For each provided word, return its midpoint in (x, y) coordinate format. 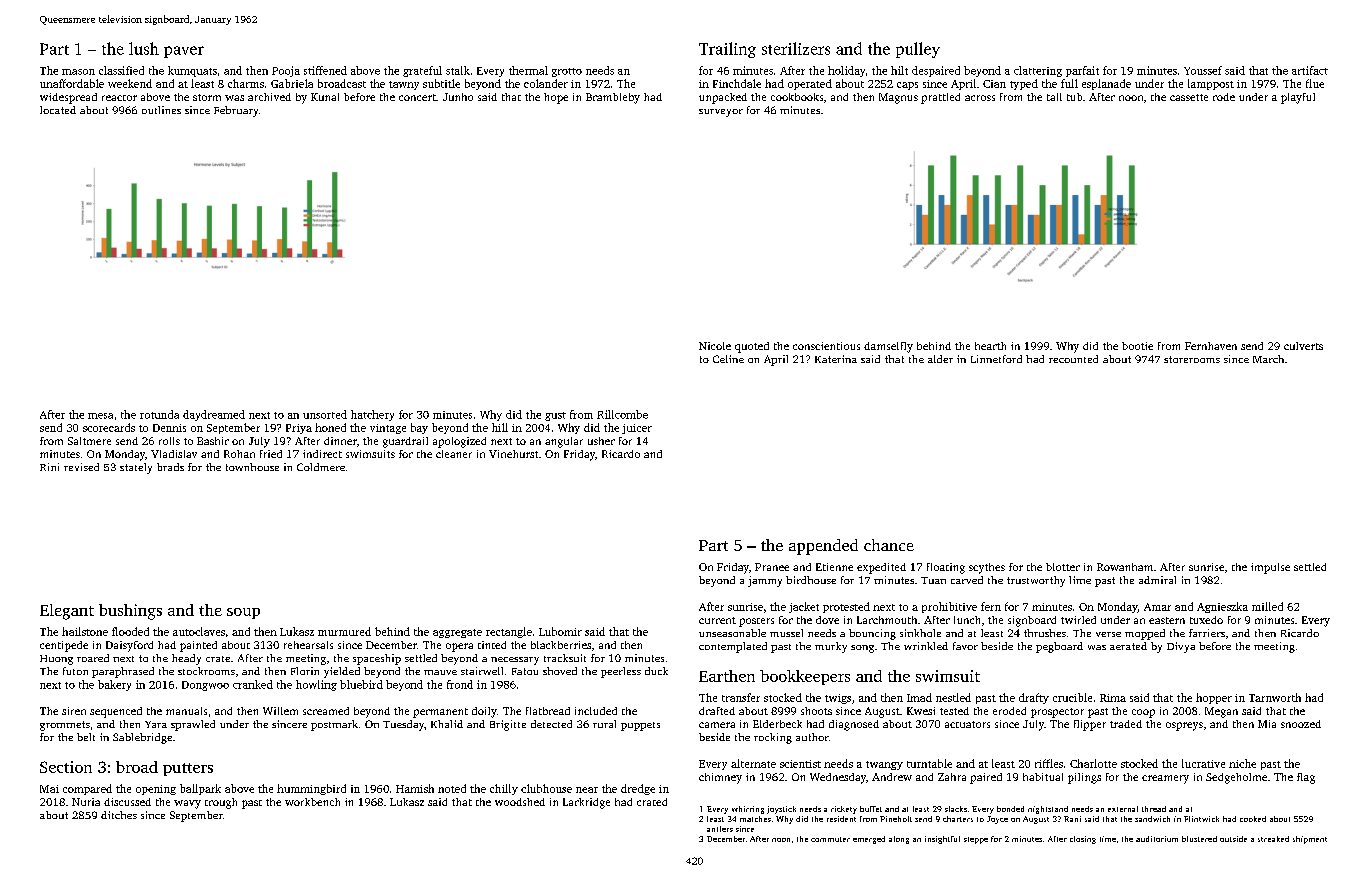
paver (184, 52)
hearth (990, 346)
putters (188, 769)
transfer (741, 697)
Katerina (836, 359)
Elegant (67, 612)
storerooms (1192, 359)
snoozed (1301, 724)
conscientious (826, 346)
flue (1315, 83)
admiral (1157, 580)
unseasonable (732, 633)
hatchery (372, 415)
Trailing (727, 50)
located (58, 110)
